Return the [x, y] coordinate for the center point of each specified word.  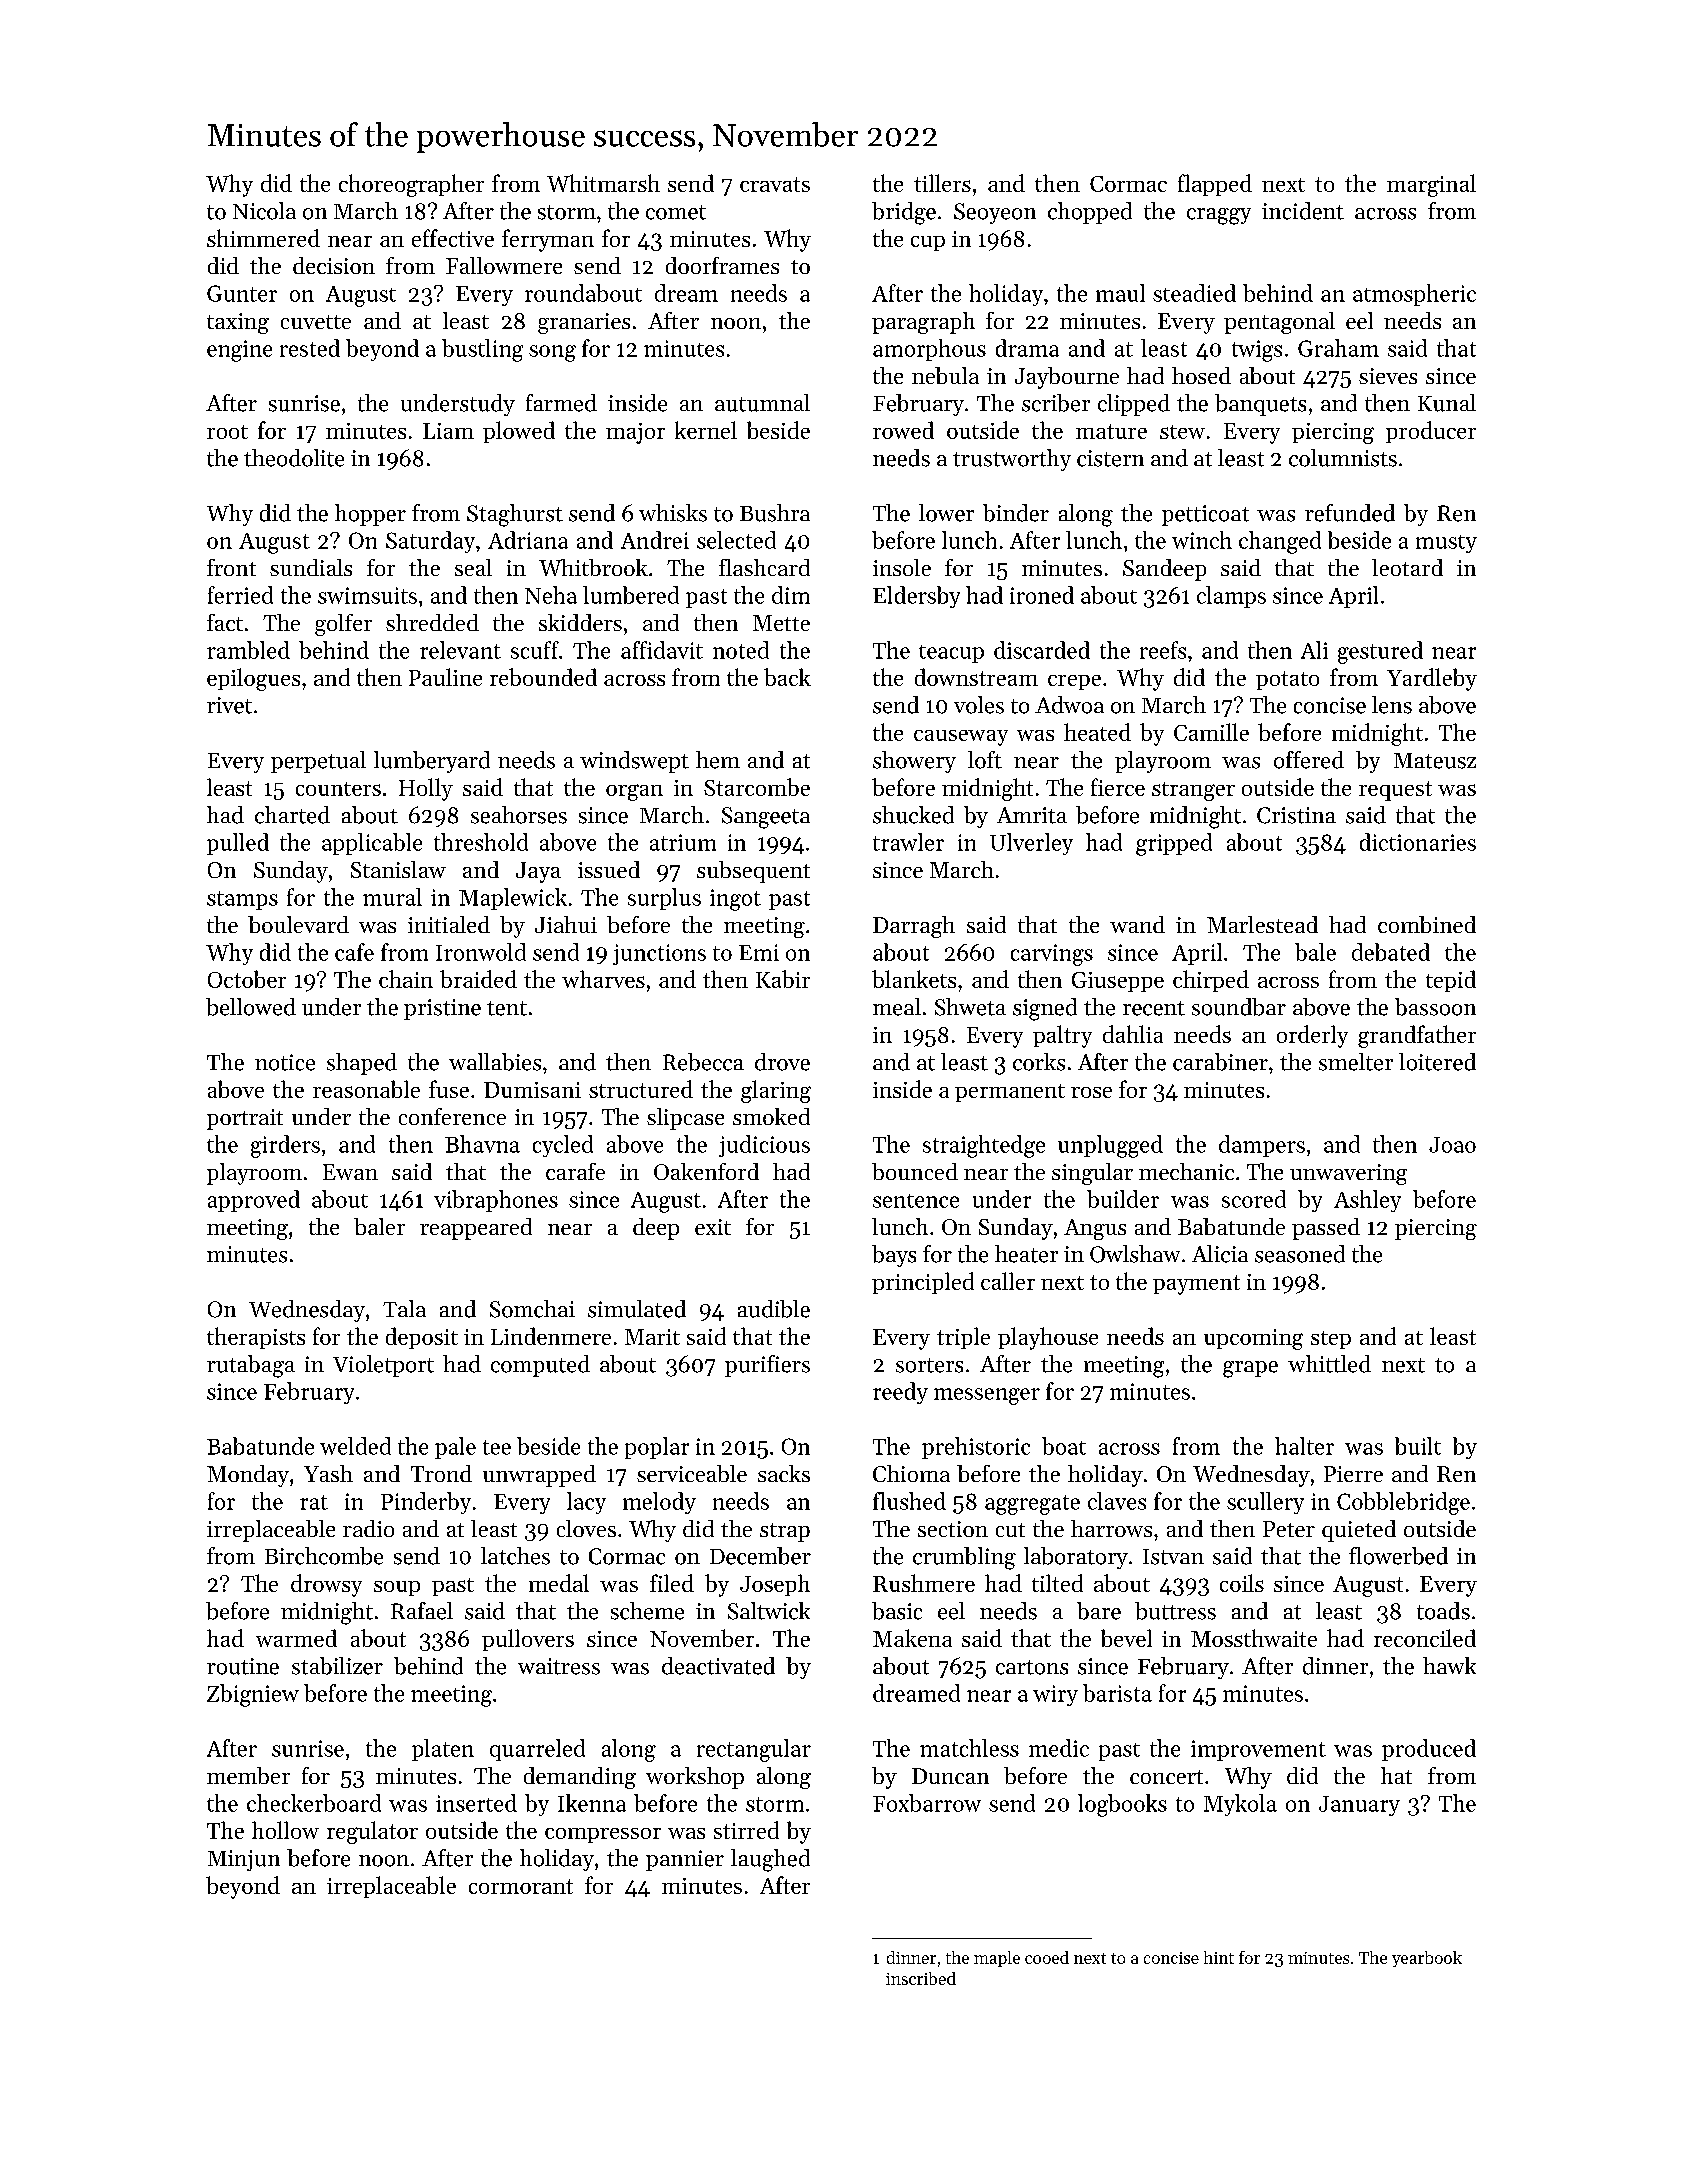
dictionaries [1418, 842]
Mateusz [1435, 761]
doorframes [722, 265]
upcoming [1253, 1339]
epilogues [253, 679]
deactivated [718, 1666]
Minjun [244, 1860]
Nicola [264, 211]
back [787, 677]
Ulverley [1031, 844]
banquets [1260, 405]
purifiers [767, 1366]
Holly [426, 789]
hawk [1449, 1665]
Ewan [350, 1172]
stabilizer [337, 1666]
